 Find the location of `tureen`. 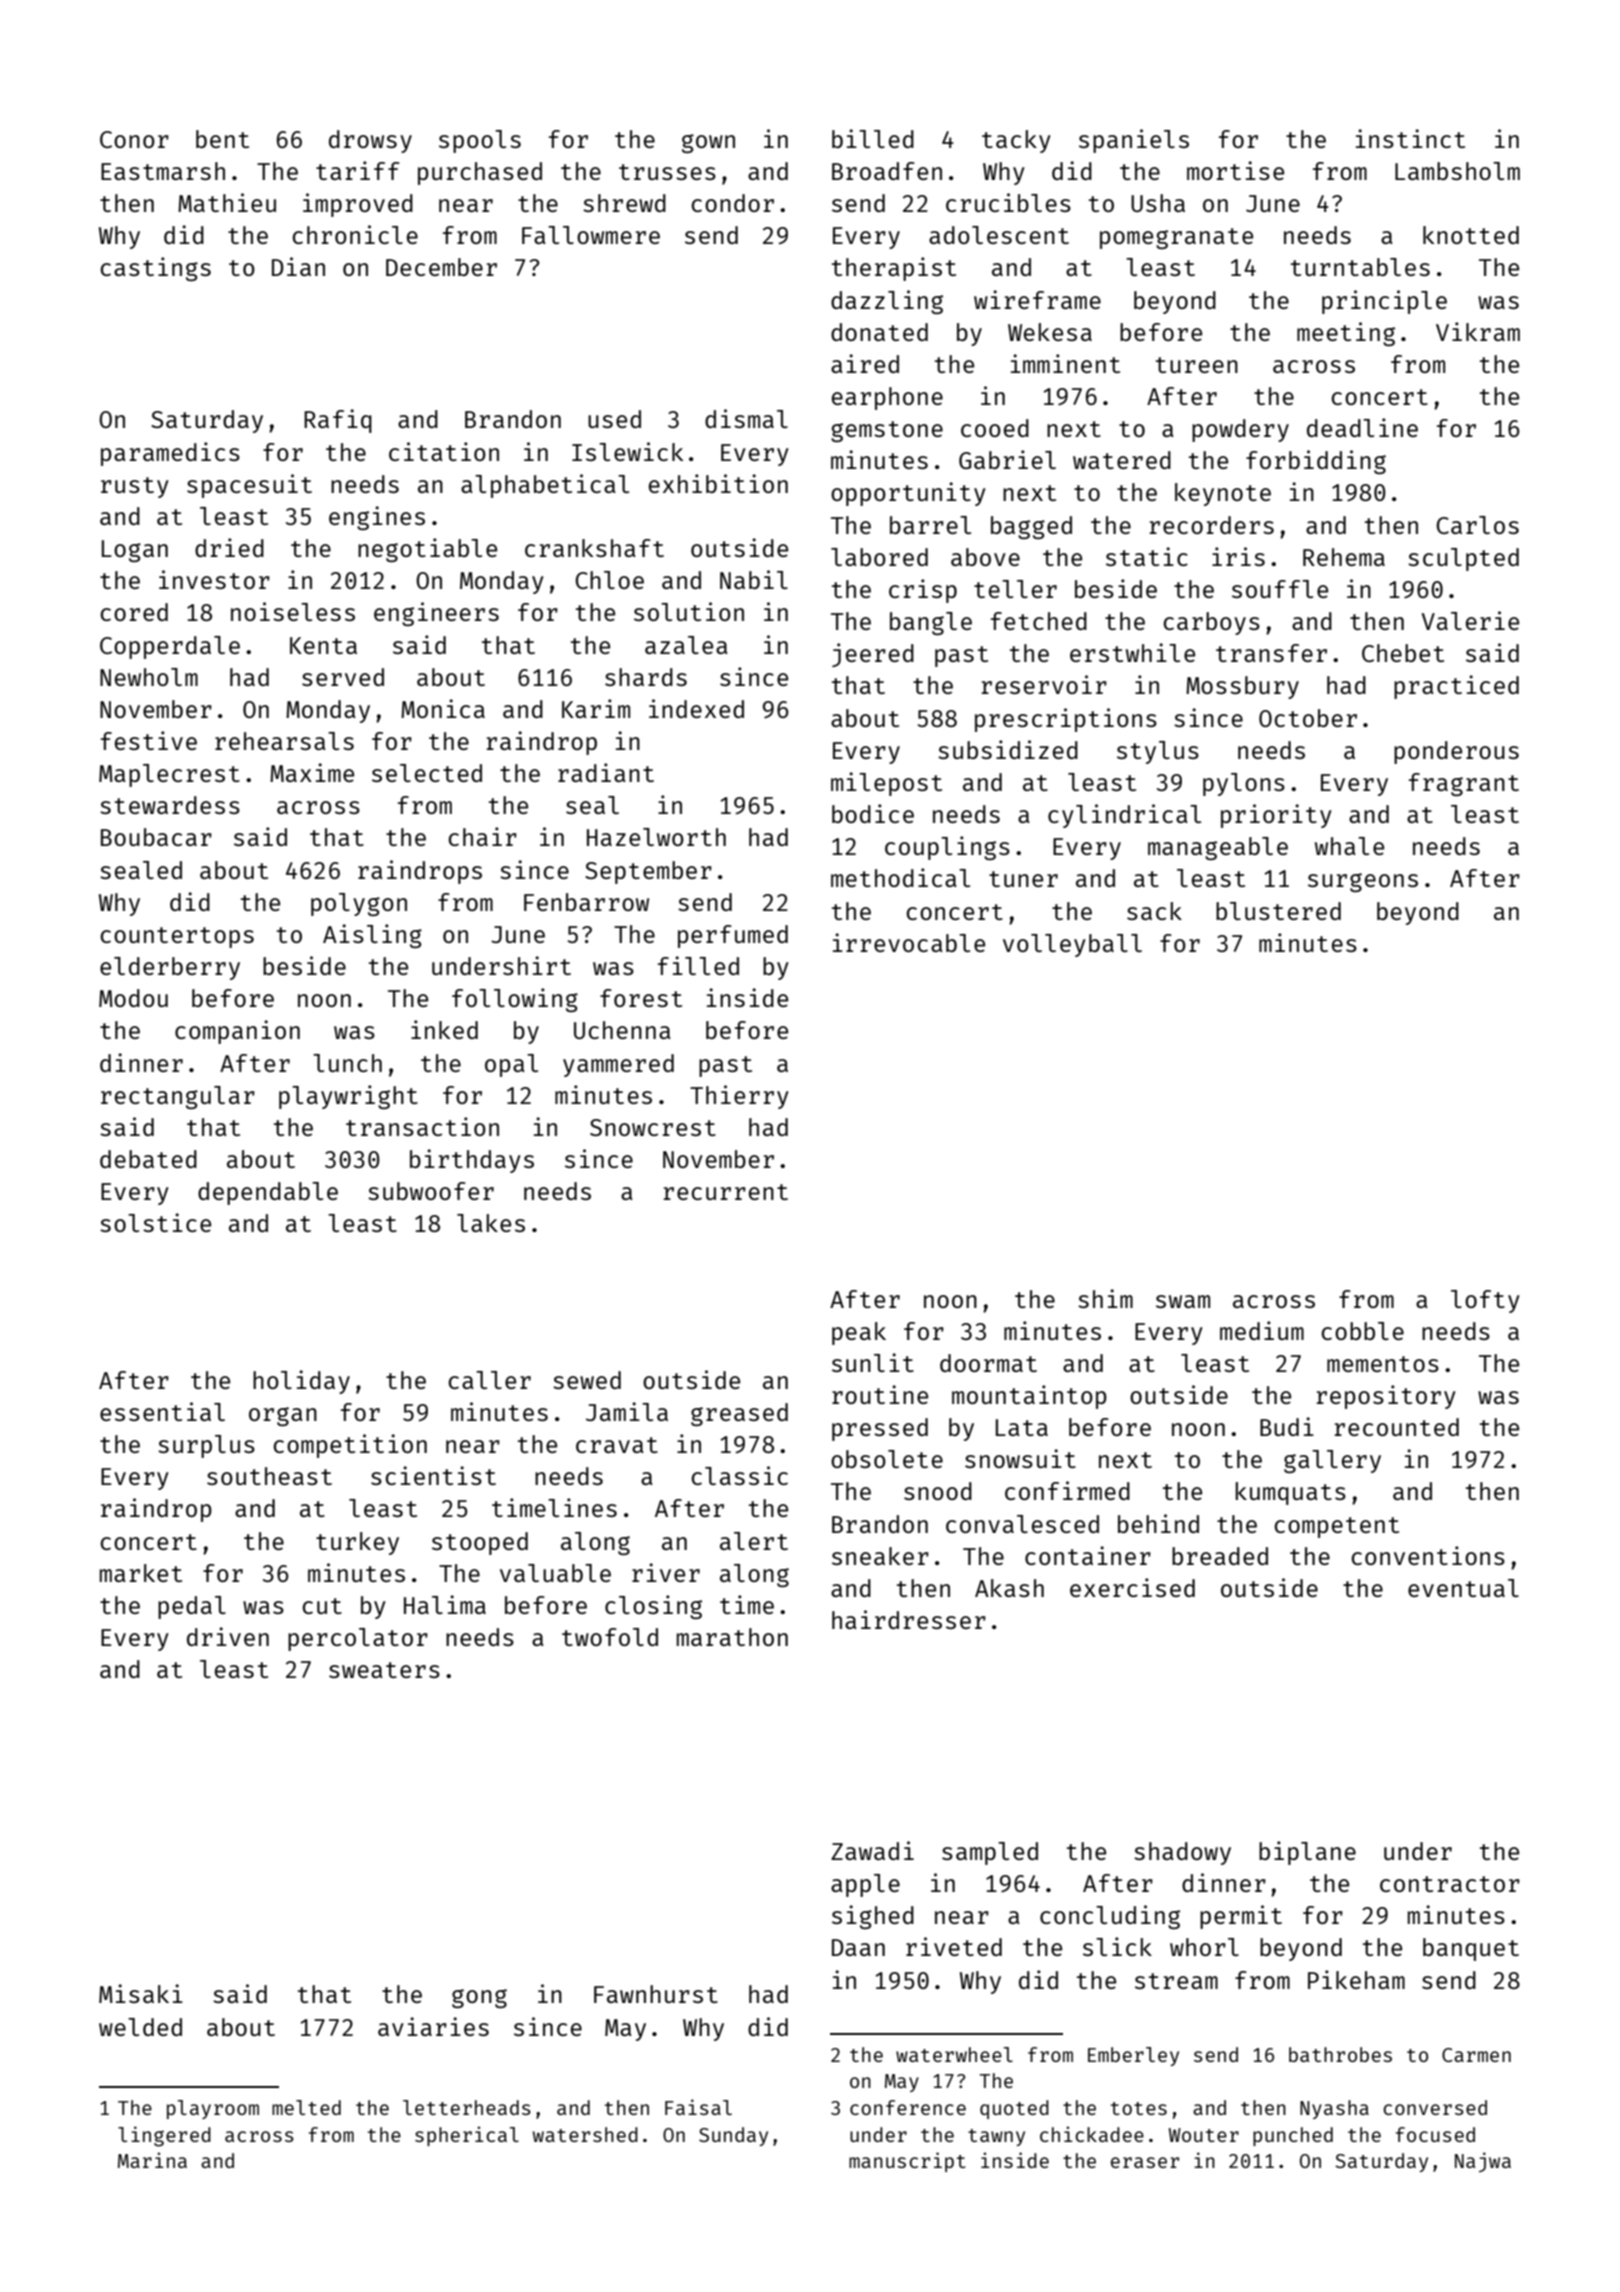

tureen is located at coordinates (1197, 365).
